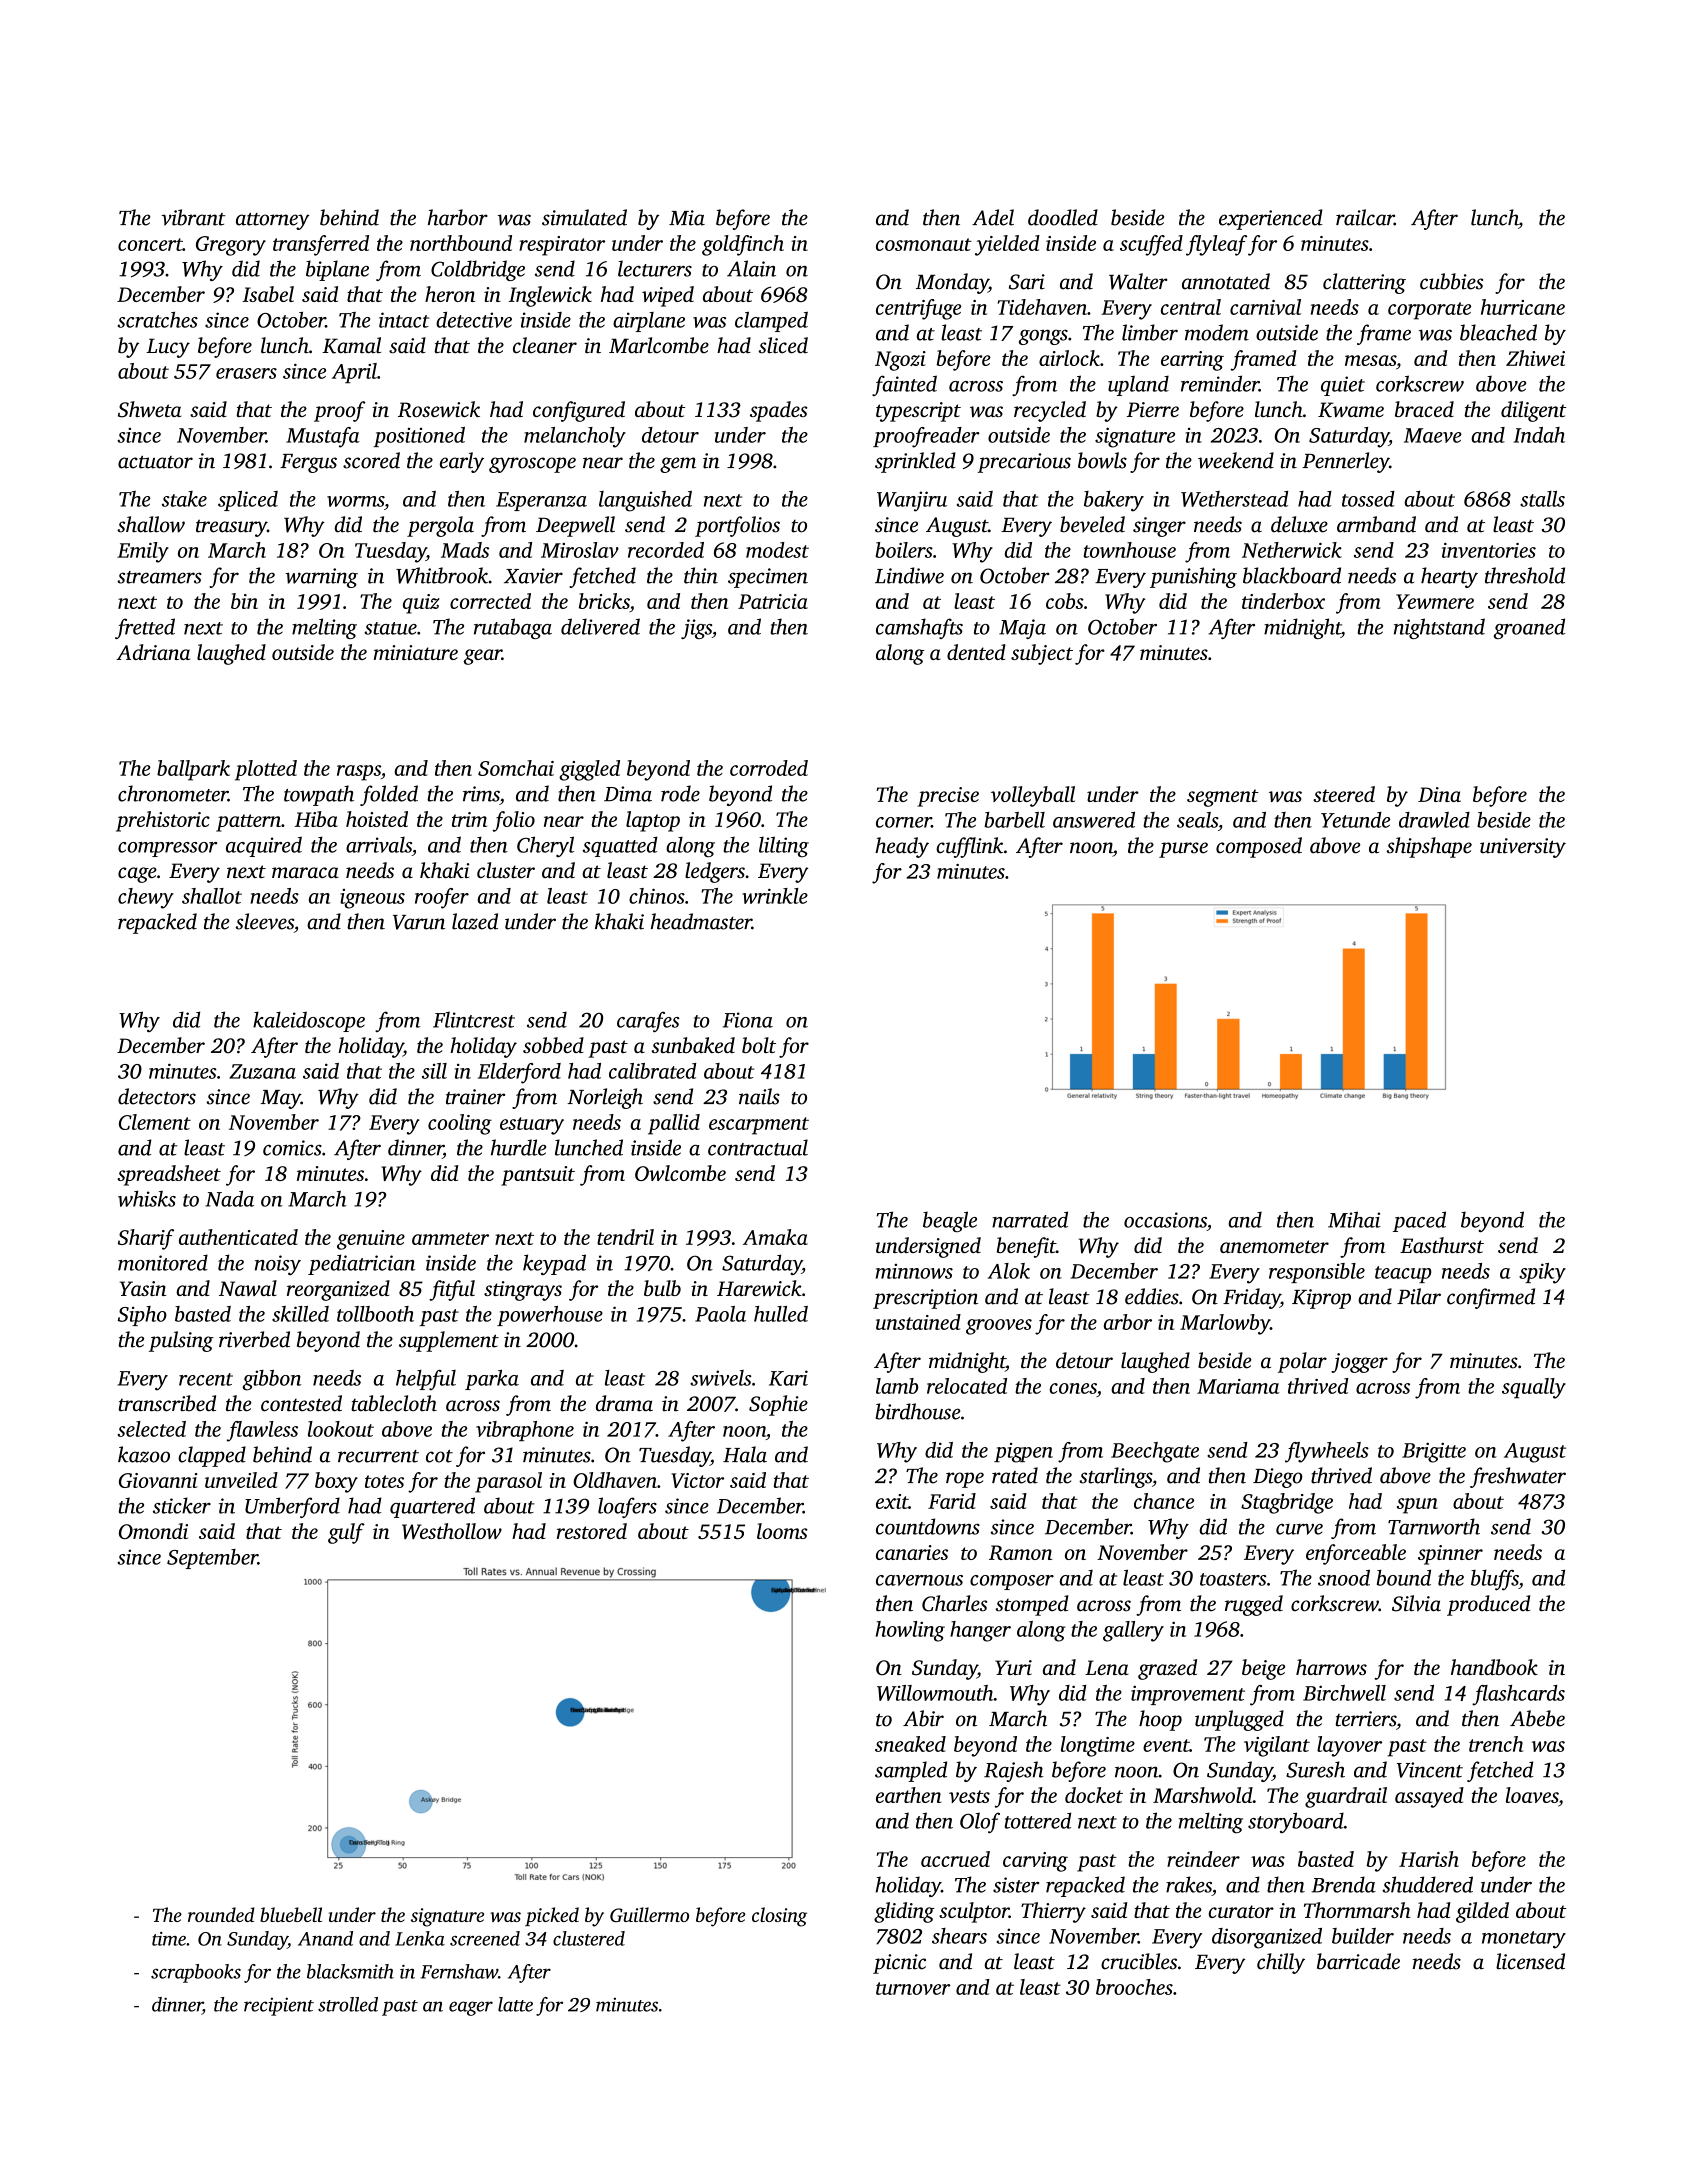 The width and height of the document is (1683, 2178). Describe the element at coordinates (904, 550) in the document. I see `boilers` at that location.
